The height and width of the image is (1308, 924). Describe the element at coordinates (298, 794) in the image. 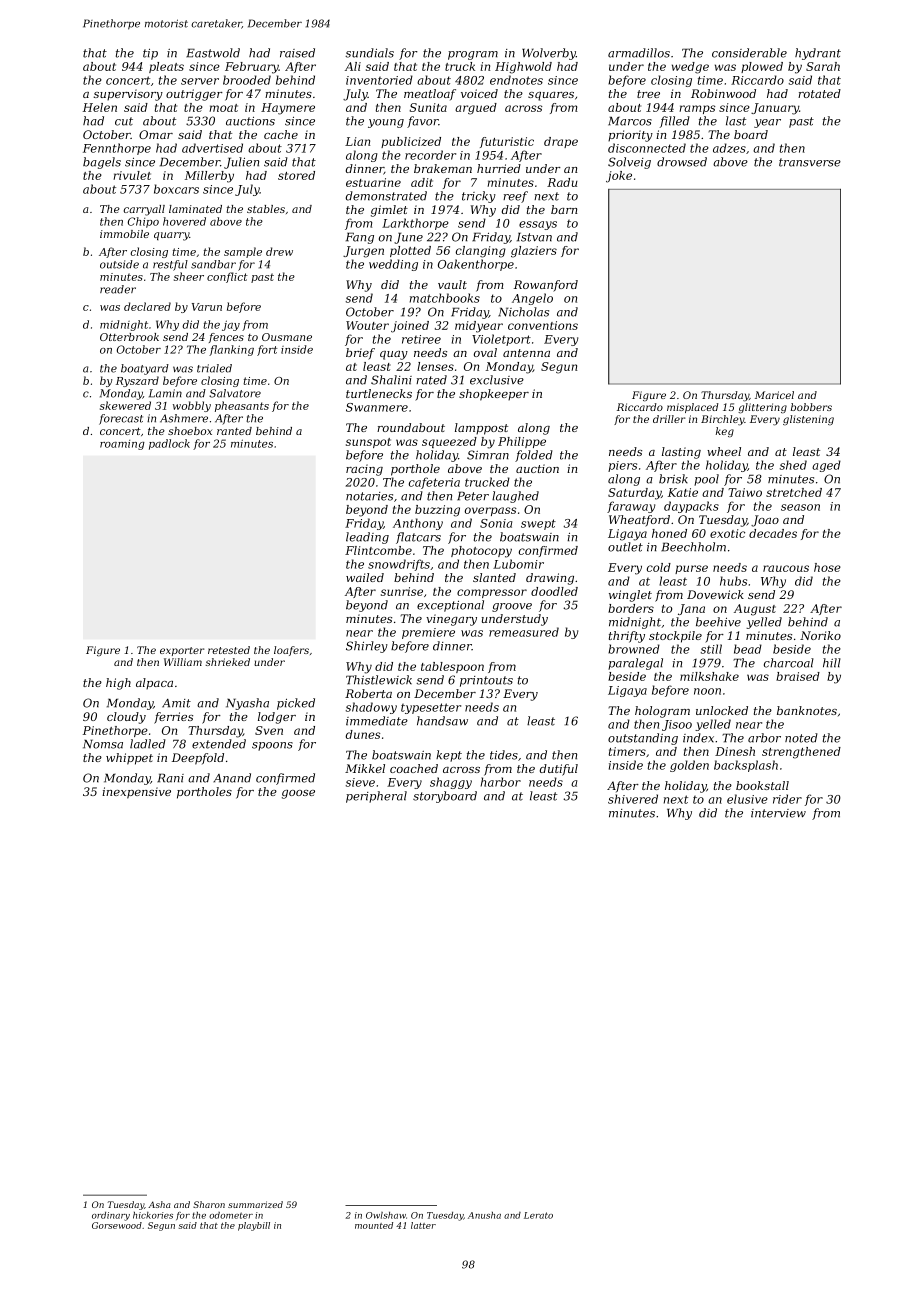

I see `goose` at that location.
